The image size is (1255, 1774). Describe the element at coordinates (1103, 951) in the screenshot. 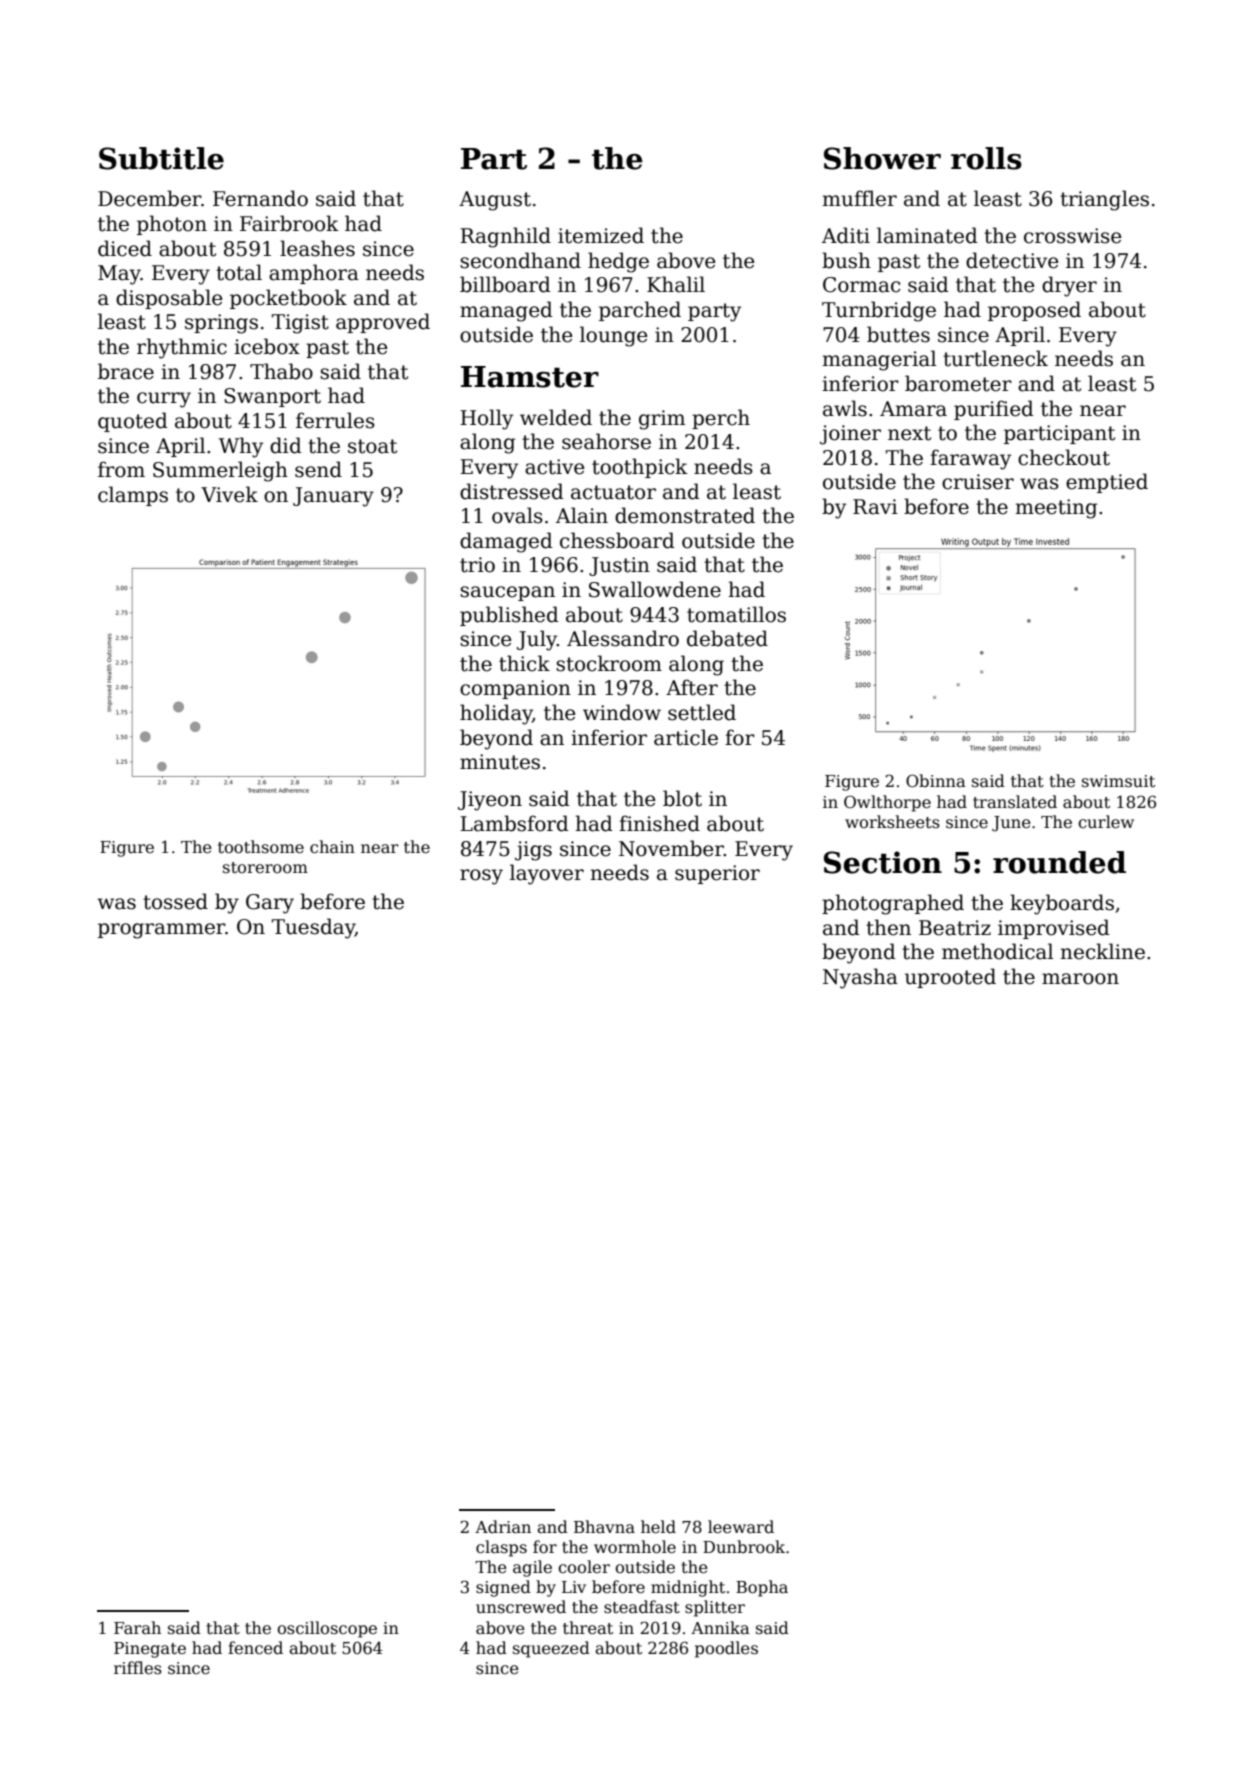

I see `neckline` at that location.
